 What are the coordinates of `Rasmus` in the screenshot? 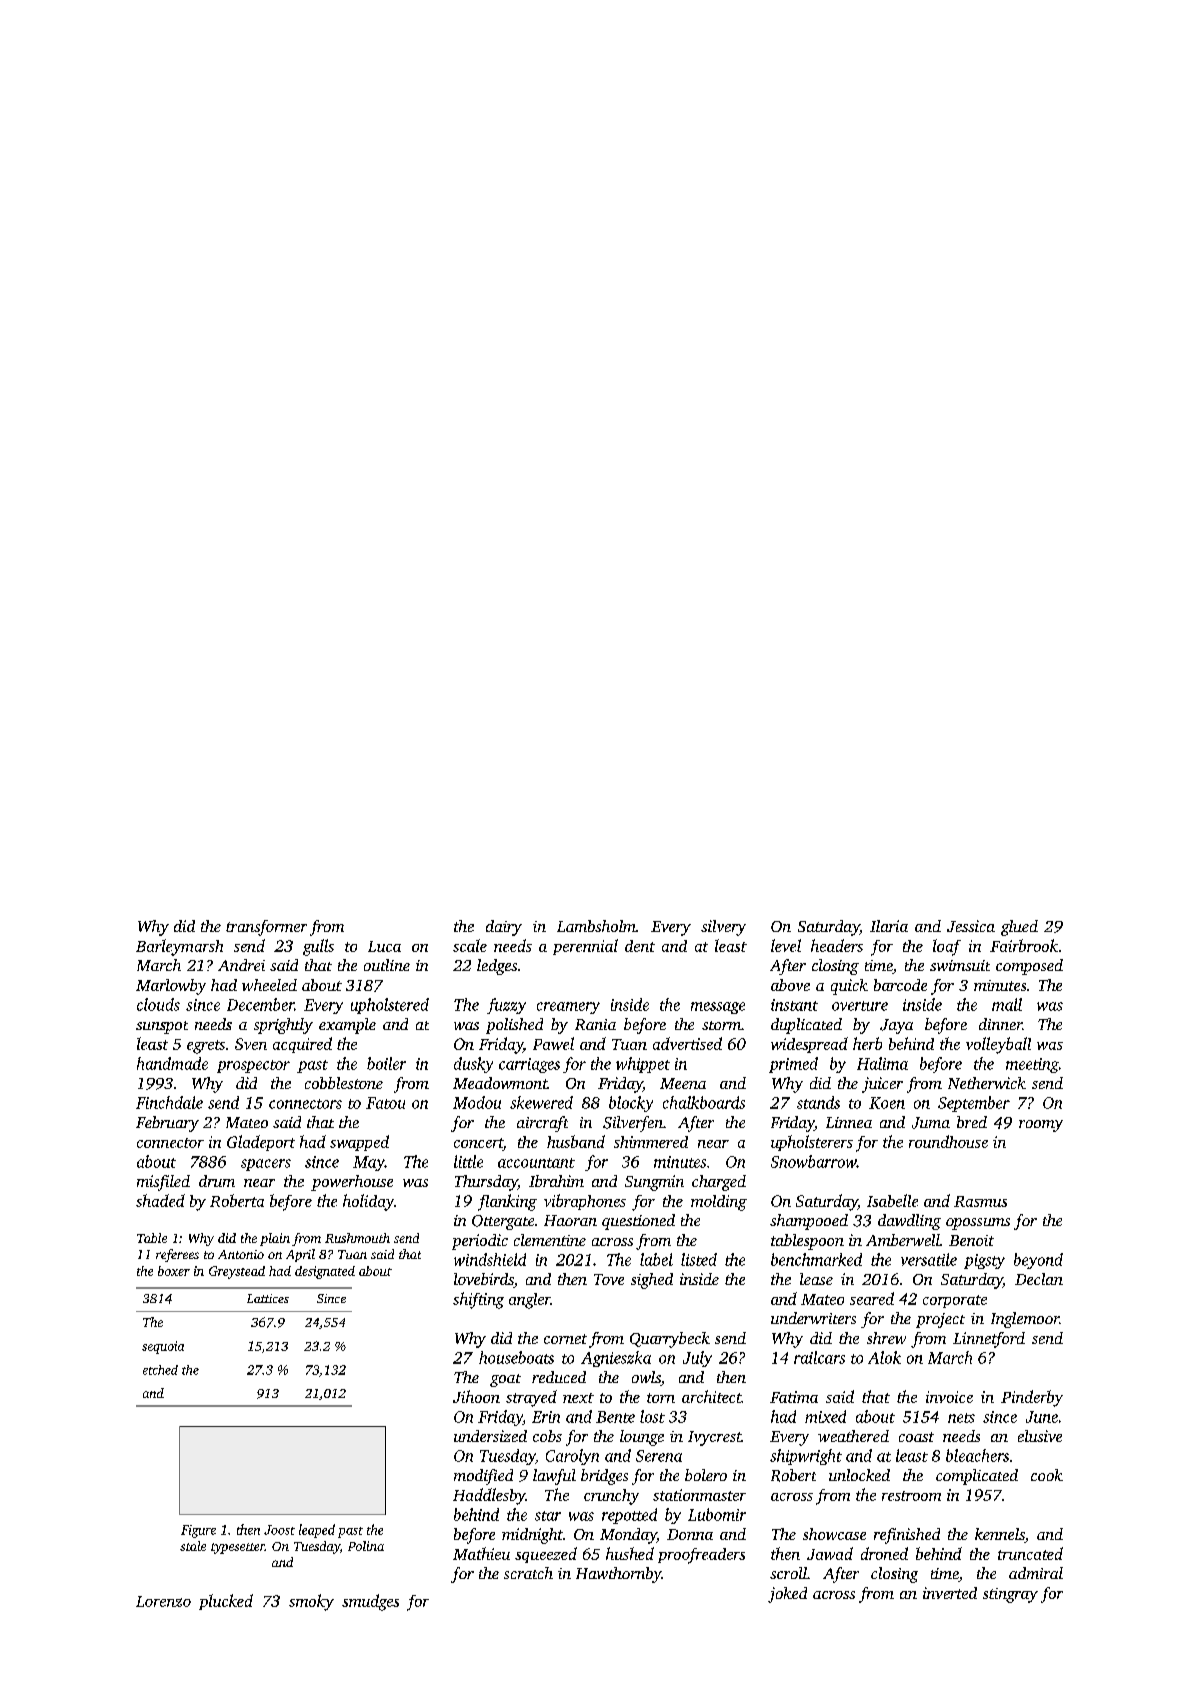 It's located at (980, 1201).
